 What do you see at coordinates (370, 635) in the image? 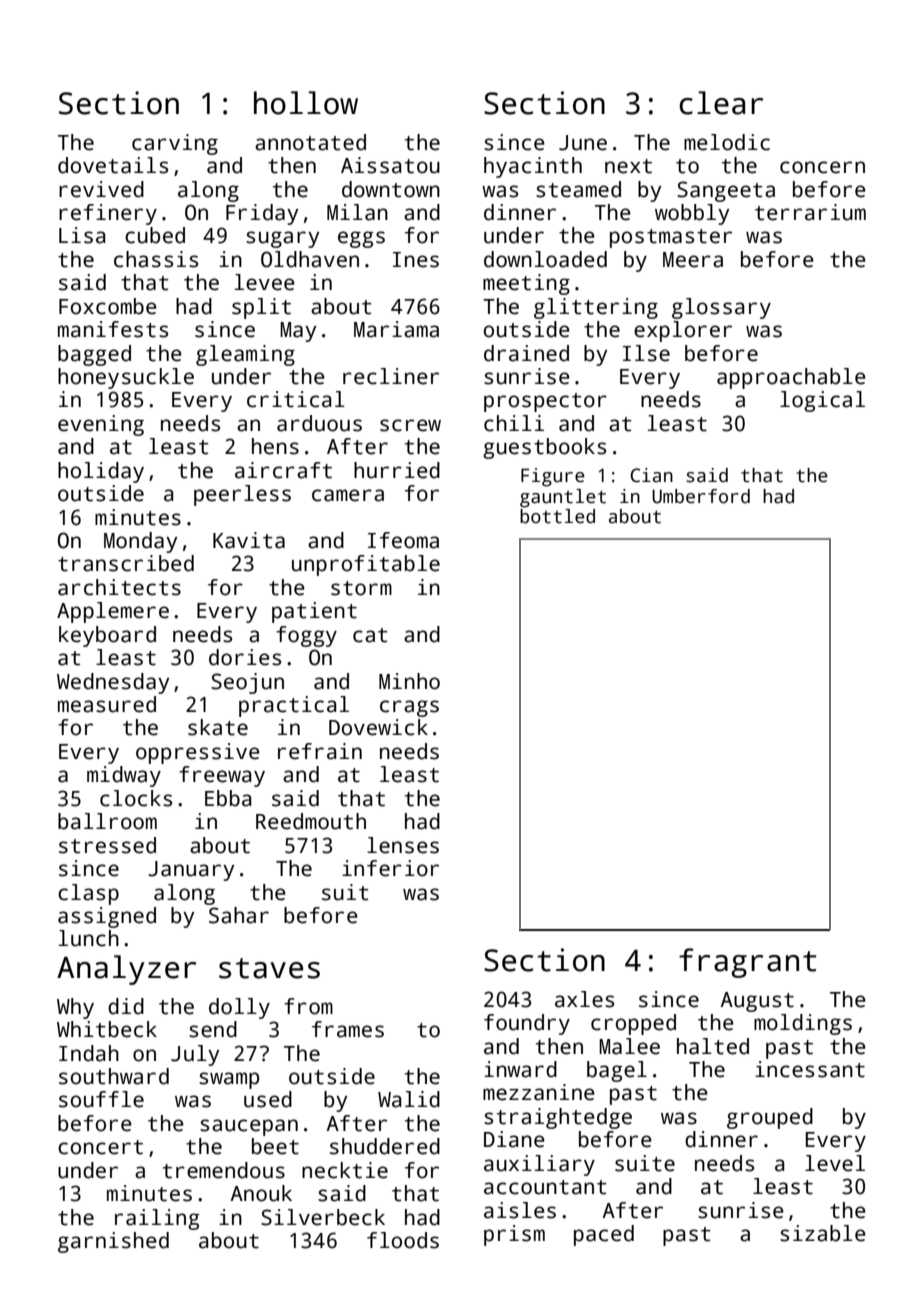
I see `cat` at bounding box center [370, 635].
